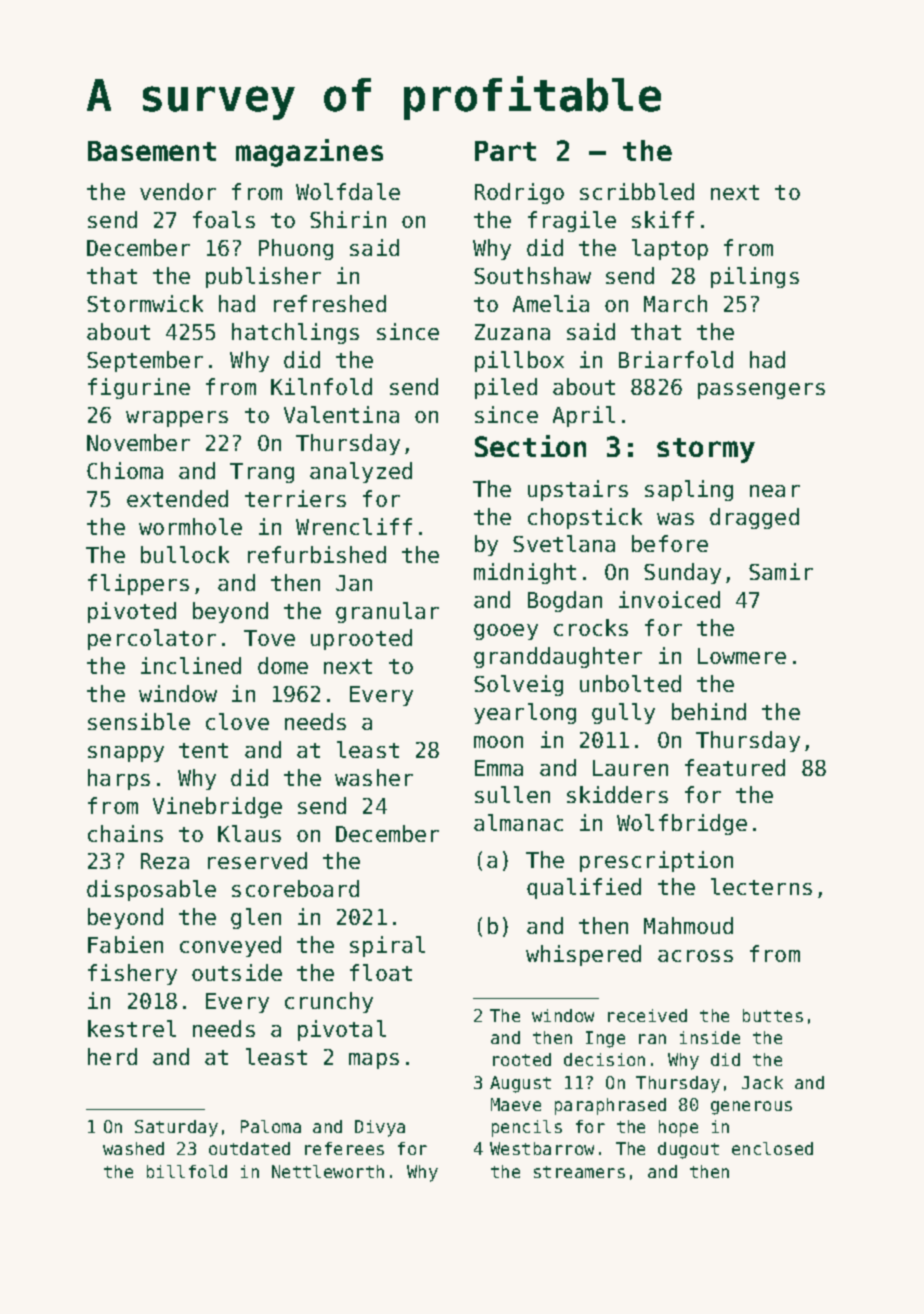  Describe the element at coordinates (637, 191) in the image. I see `scribbled` at that location.
